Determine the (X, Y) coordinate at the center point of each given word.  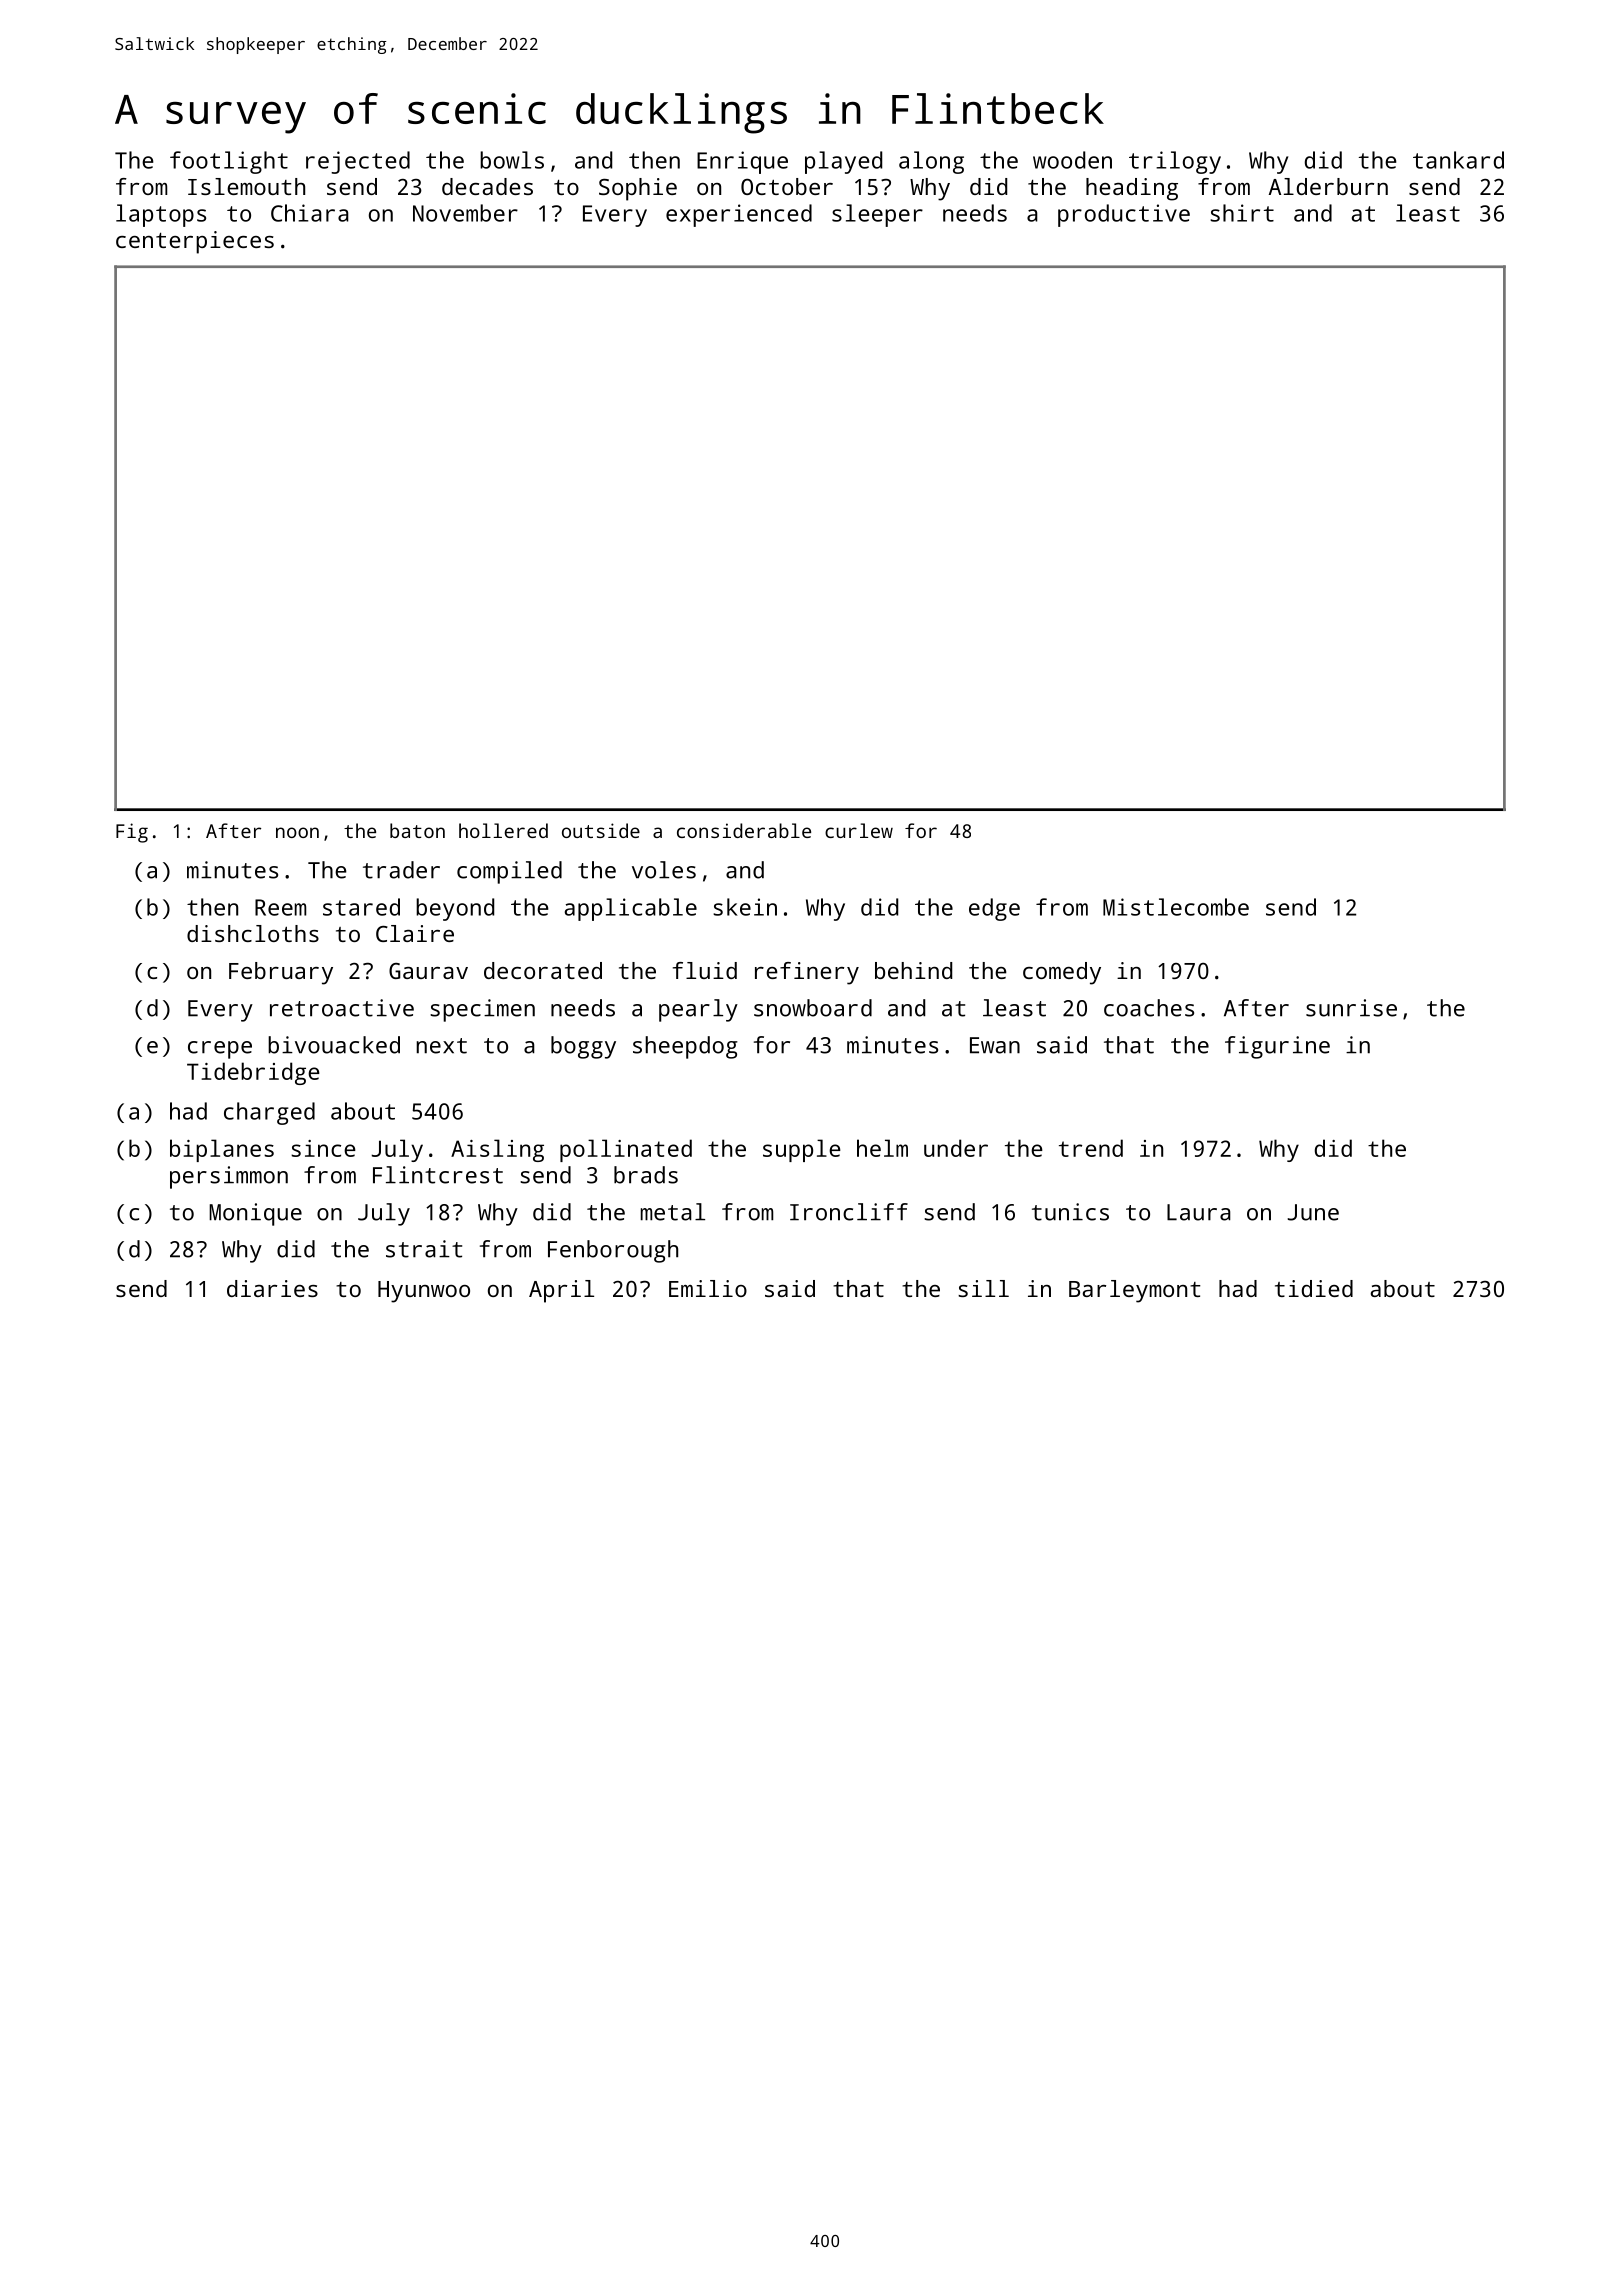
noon (297, 832)
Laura (1199, 1212)
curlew (859, 830)
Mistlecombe (1176, 907)
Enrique (742, 162)
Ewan (995, 1045)
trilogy (1175, 162)
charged (269, 1113)
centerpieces (195, 242)
